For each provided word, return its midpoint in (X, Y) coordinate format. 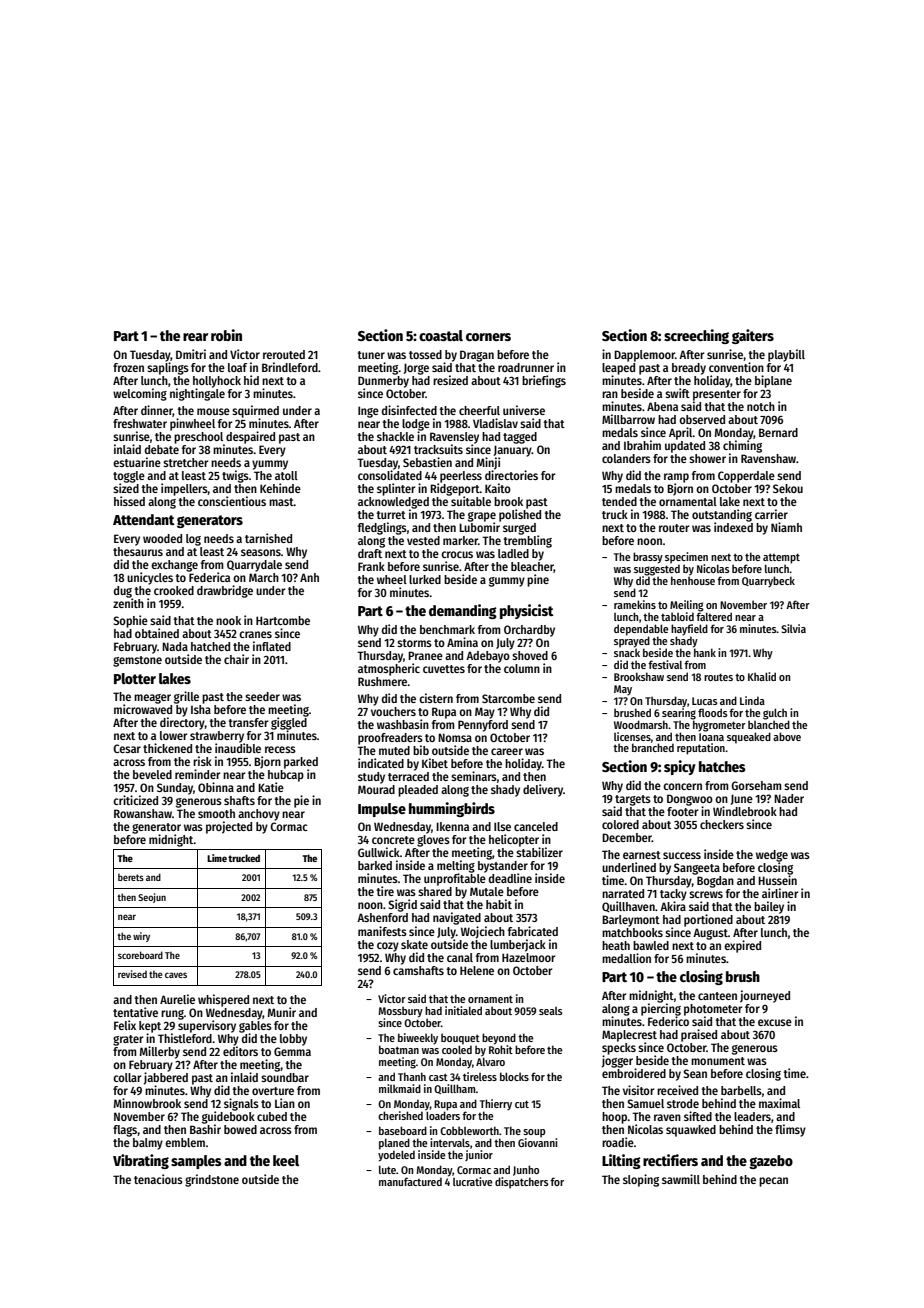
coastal (441, 335)
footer (682, 811)
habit (499, 904)
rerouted (284, 354)
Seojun (152, 898)
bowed (240, 1129)
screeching (696, 336)
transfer (248, 722)
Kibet (435, 763)
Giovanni (537, 1142)
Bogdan (715, 882)
